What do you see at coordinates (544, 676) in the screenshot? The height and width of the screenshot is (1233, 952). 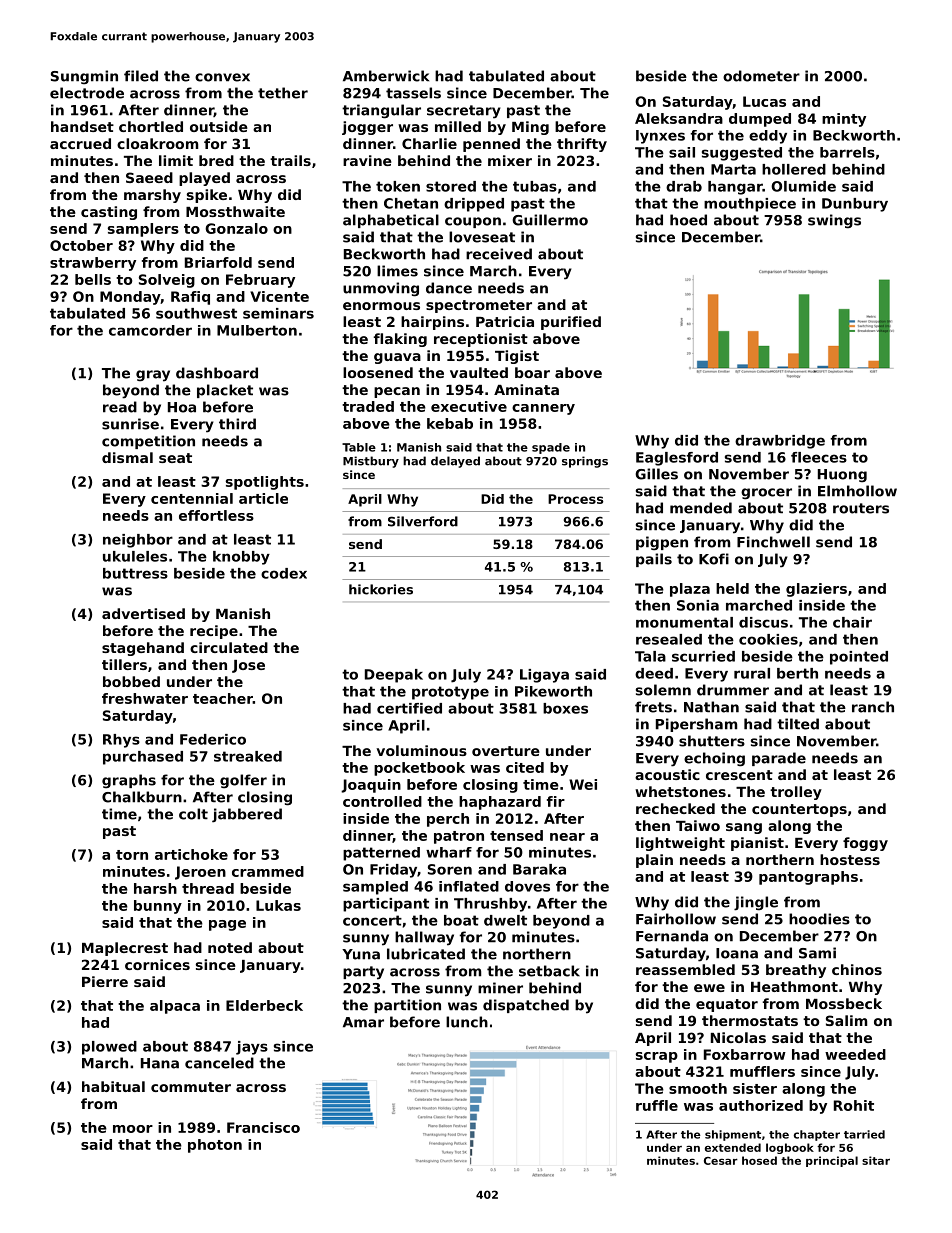 I see `Ligaya` at bounding box center [544, 676].
